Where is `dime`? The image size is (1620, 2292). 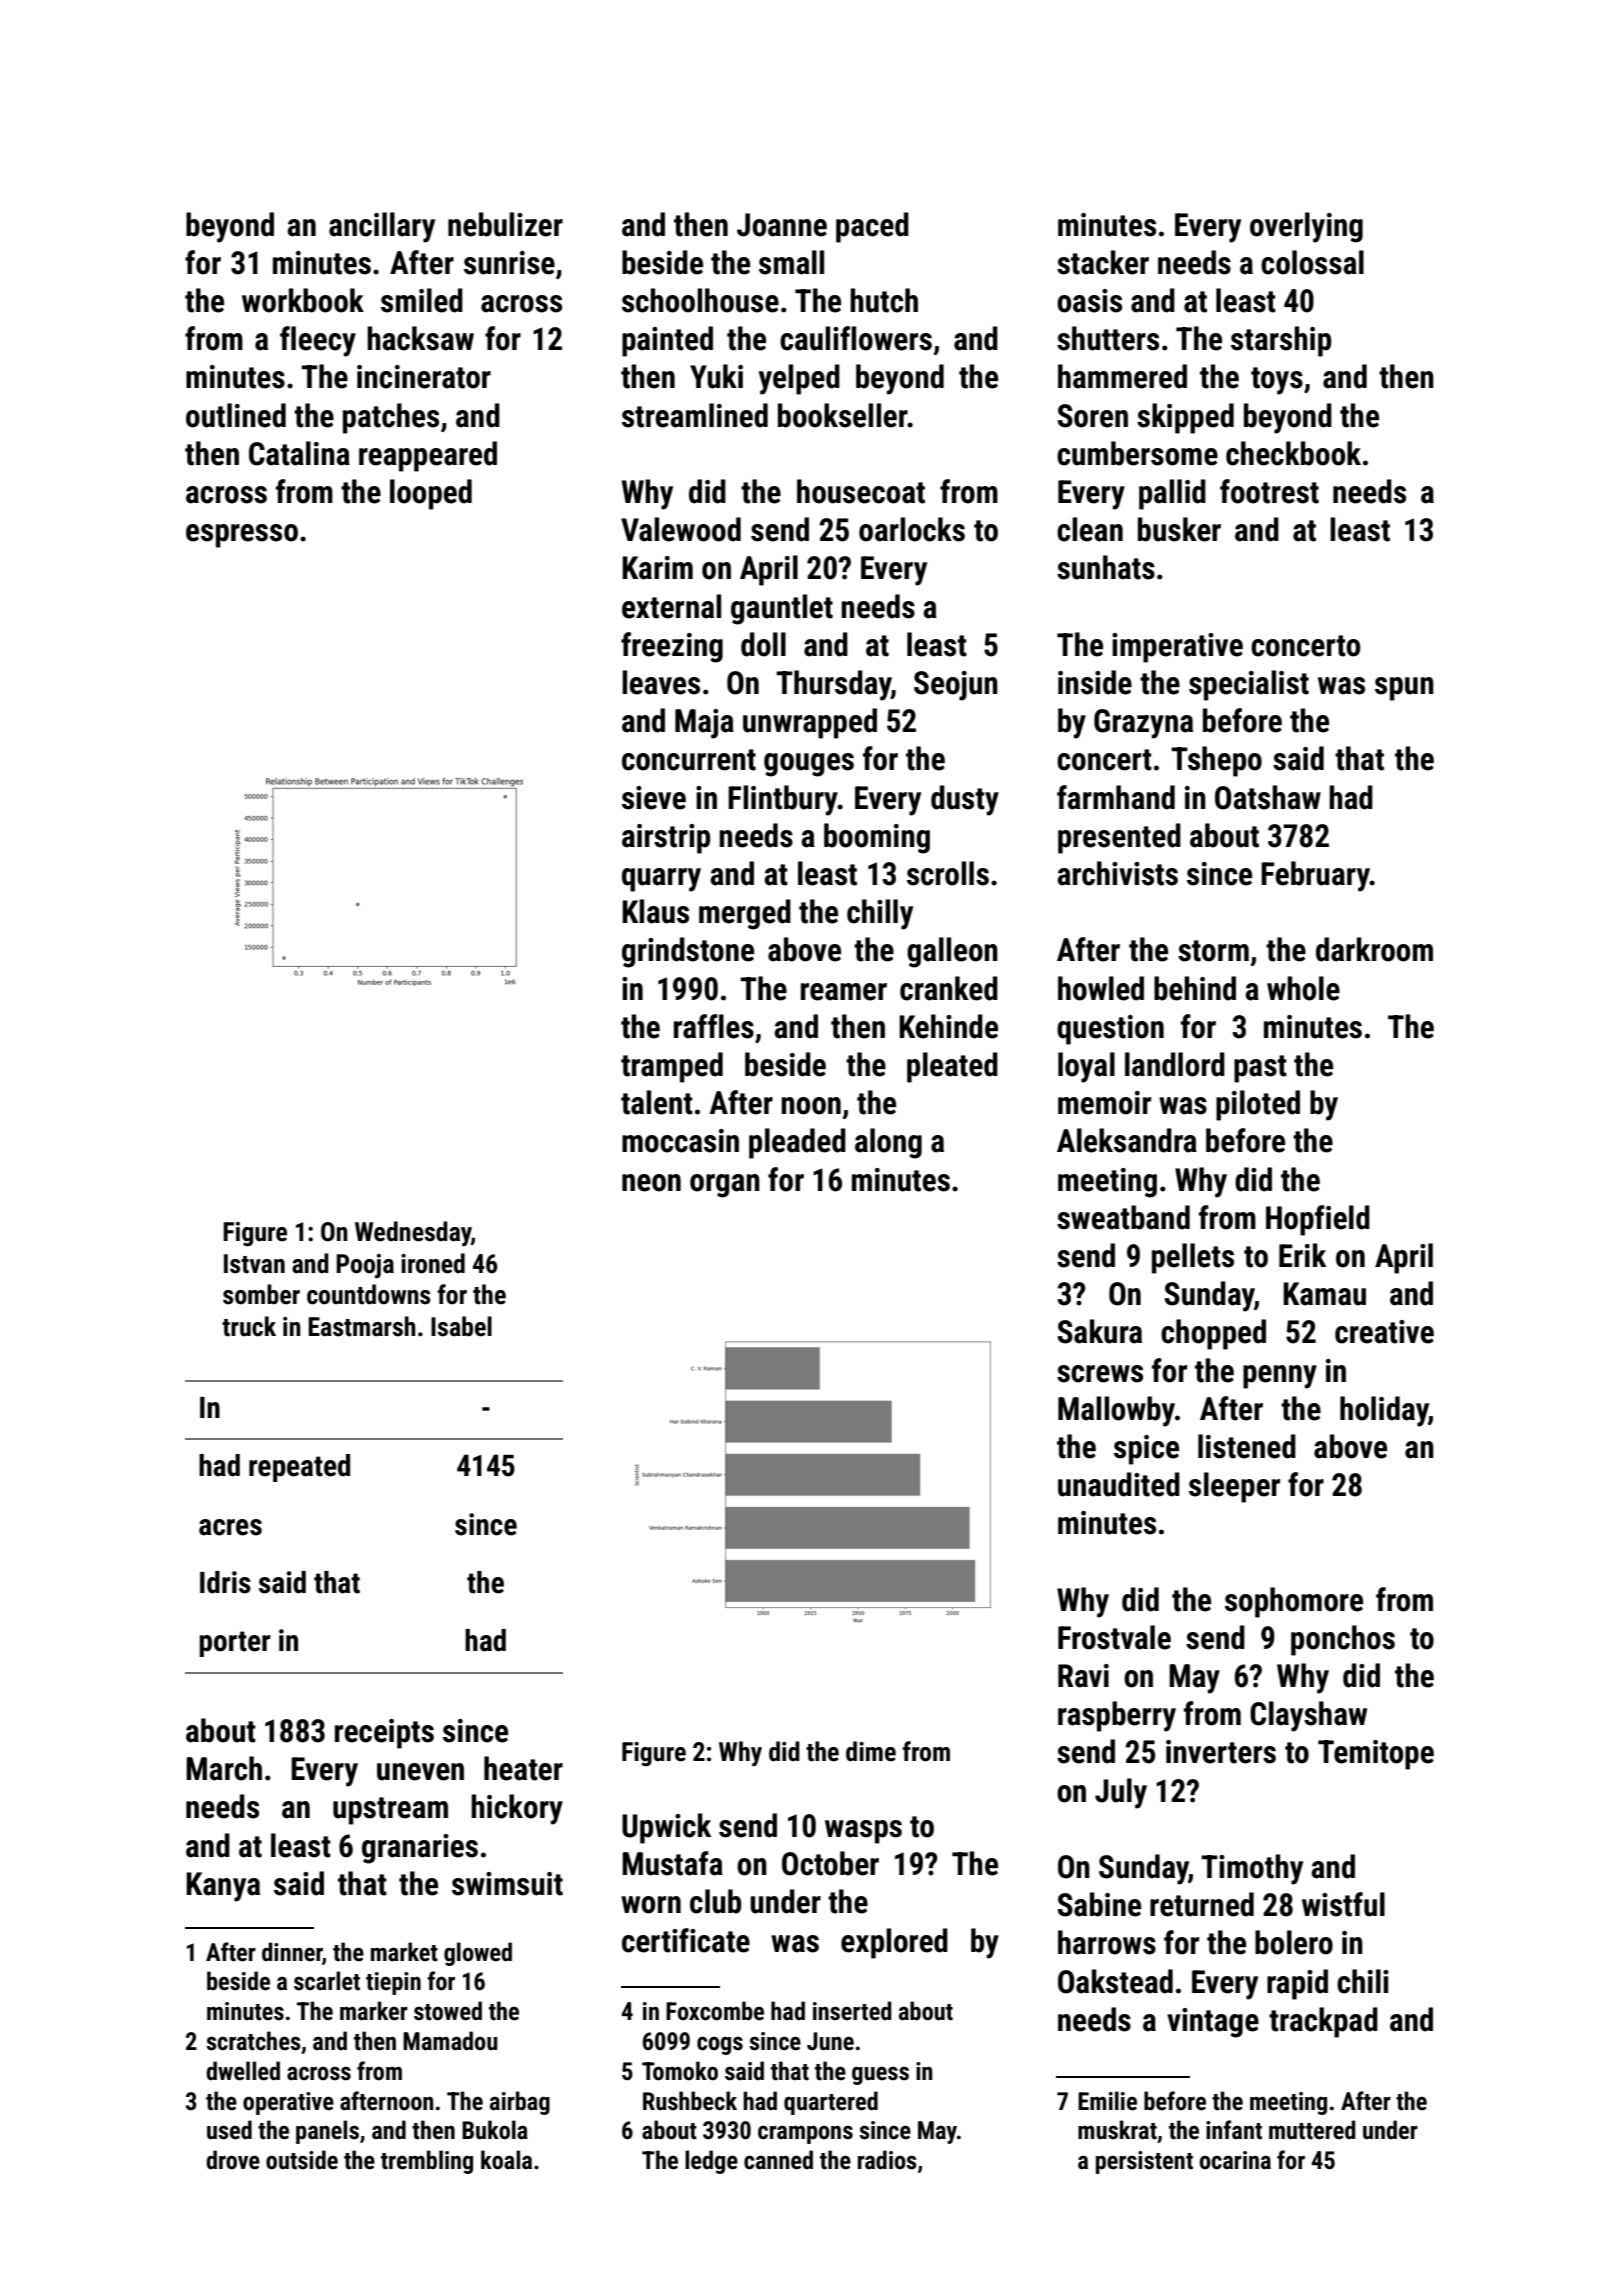 dime is located at coordinates (871, 1751).
